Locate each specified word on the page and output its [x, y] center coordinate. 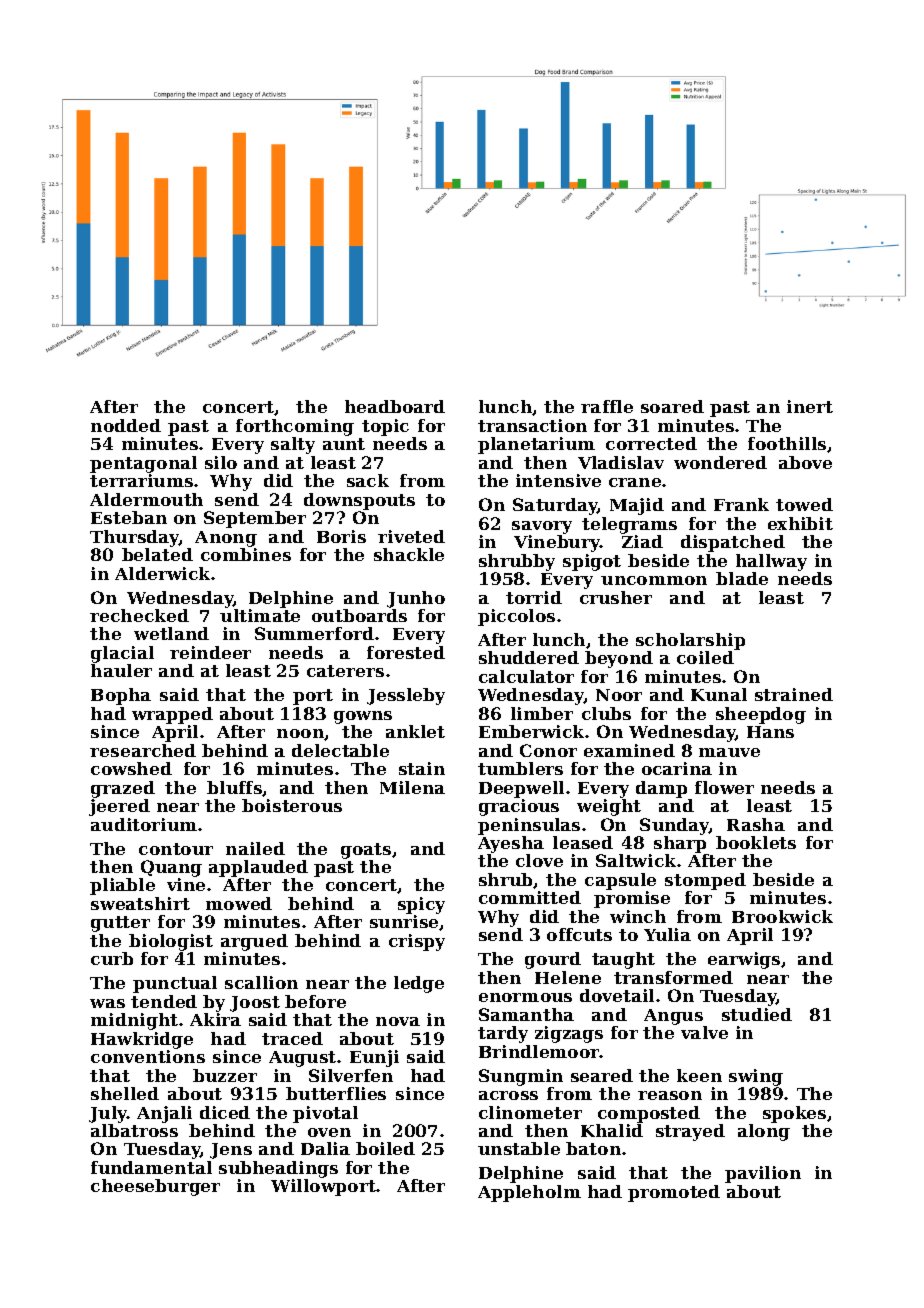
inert [810, 406]
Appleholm [529, 1193]
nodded [126, 425]
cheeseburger [155, 1187]
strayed [690, 1132]
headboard [395, 406]
